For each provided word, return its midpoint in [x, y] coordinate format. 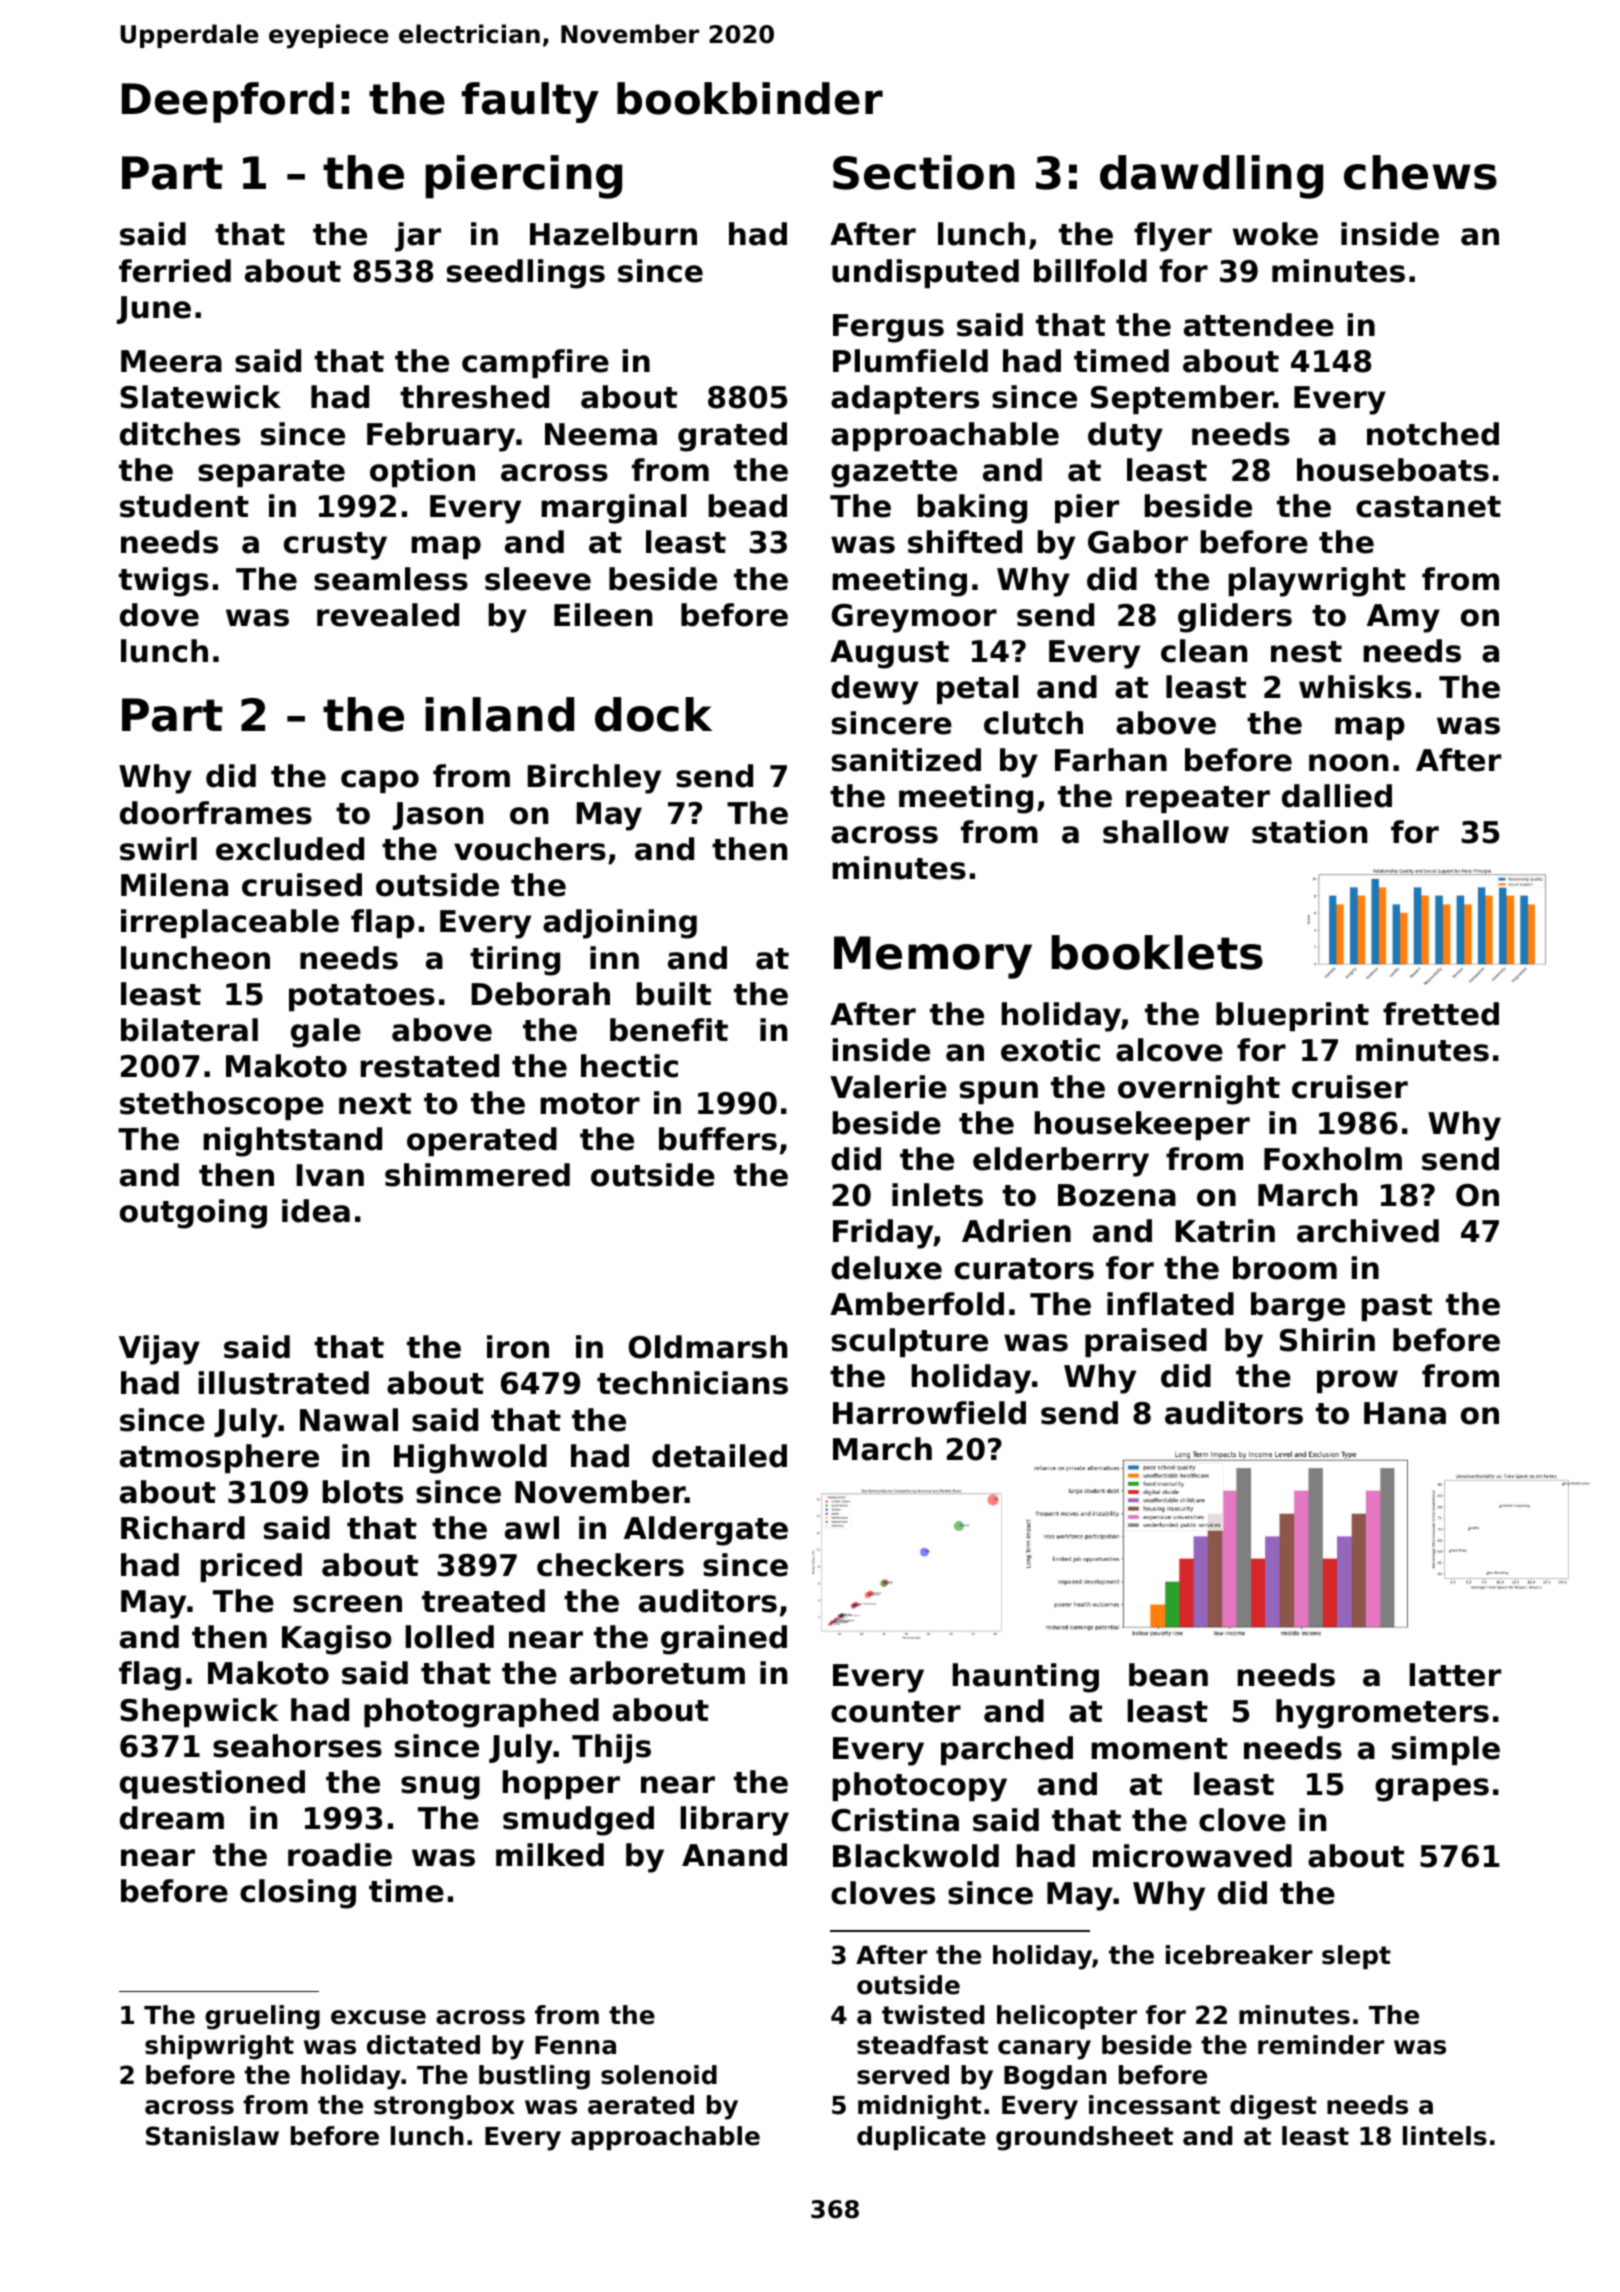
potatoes [362, 997]
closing [298, 1894]
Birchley [594, 779]
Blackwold [916, 1856]
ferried [175, 271]
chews [1420, 172]
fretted [1441, 1014]
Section [924, 172]
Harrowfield [929, 1413]
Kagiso [337, 1640]
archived [1368, 1231]
